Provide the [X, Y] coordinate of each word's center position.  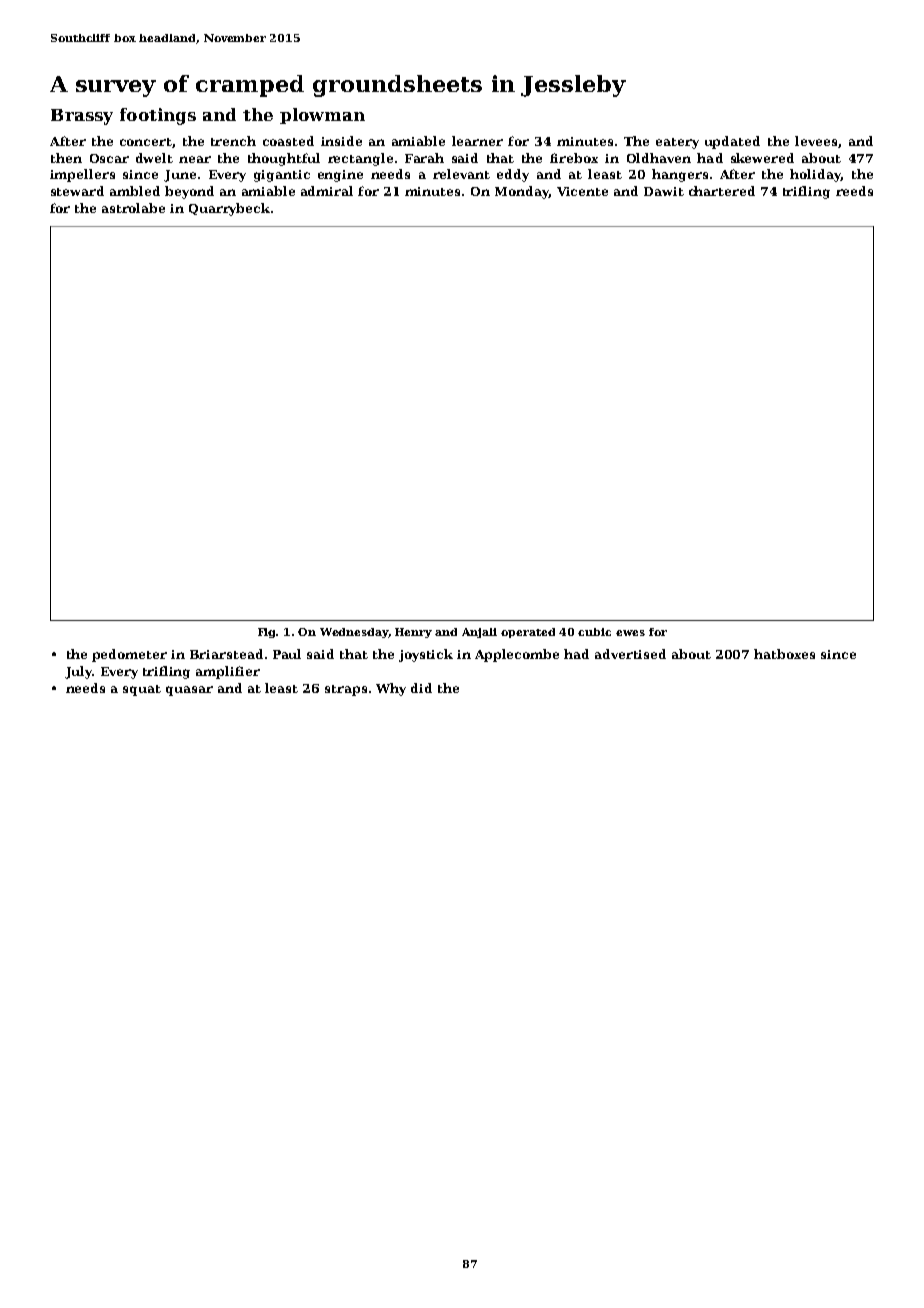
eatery [677, 143]
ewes [630, 633]
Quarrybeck [229, 209]
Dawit [664, 191]
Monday [522, 192]
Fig [267, 633]
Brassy [82, 117]
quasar [189, 691]
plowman [322, 116]
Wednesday [354, 633]
